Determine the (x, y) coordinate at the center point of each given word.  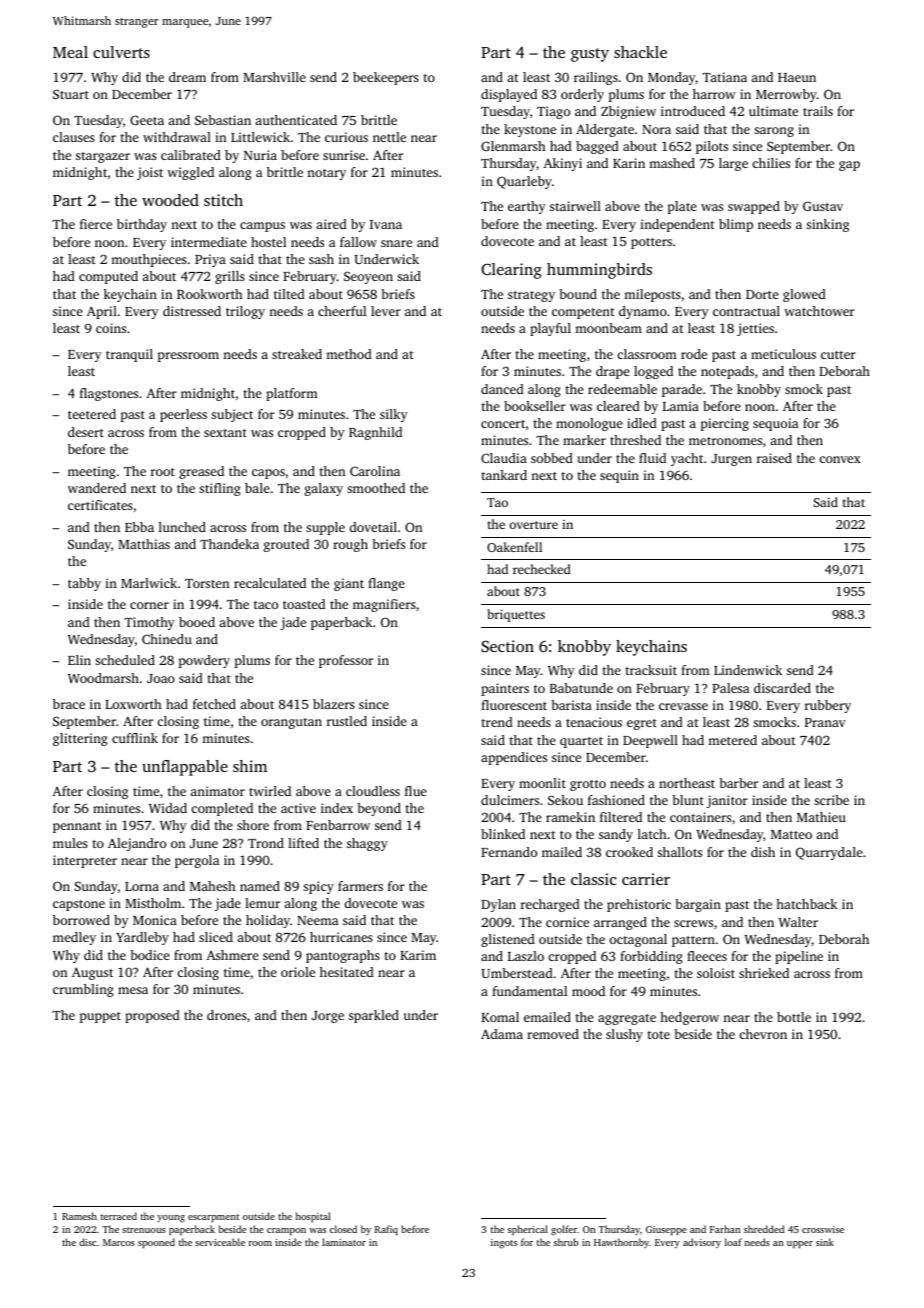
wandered (97, 488)
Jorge (328, 1017)
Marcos (119, 1242)
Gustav (823, 206)
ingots (504, 1244)
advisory (702, 1243)
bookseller (535, 406)
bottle (794, 1017)
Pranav (825, 722)
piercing (724, 424)
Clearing (511, 271)
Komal (500, 1017)
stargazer (103, 157)
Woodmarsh (103, 678)
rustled (347, 721)
